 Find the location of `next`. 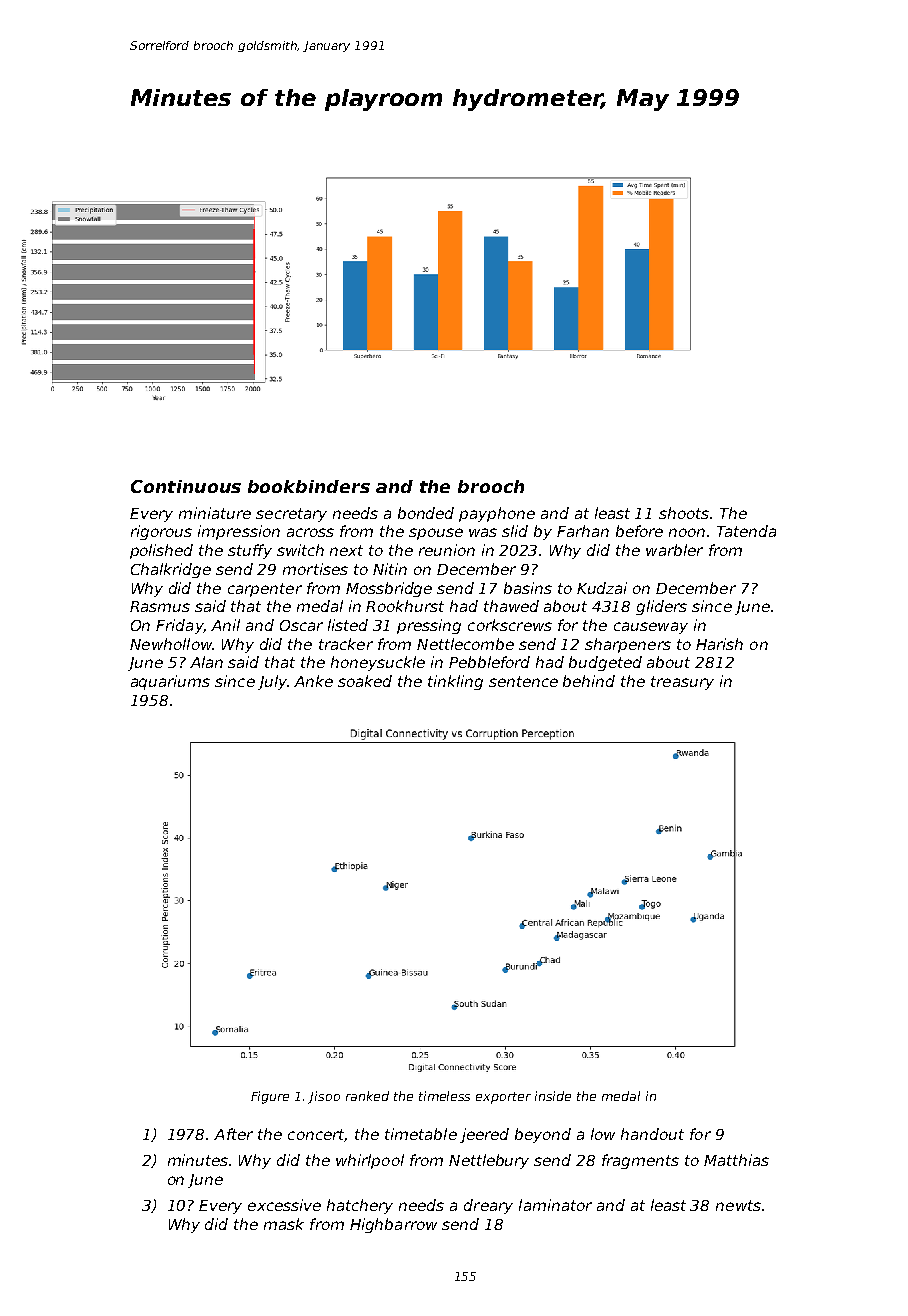

next is located at coordinates (346, 550).
